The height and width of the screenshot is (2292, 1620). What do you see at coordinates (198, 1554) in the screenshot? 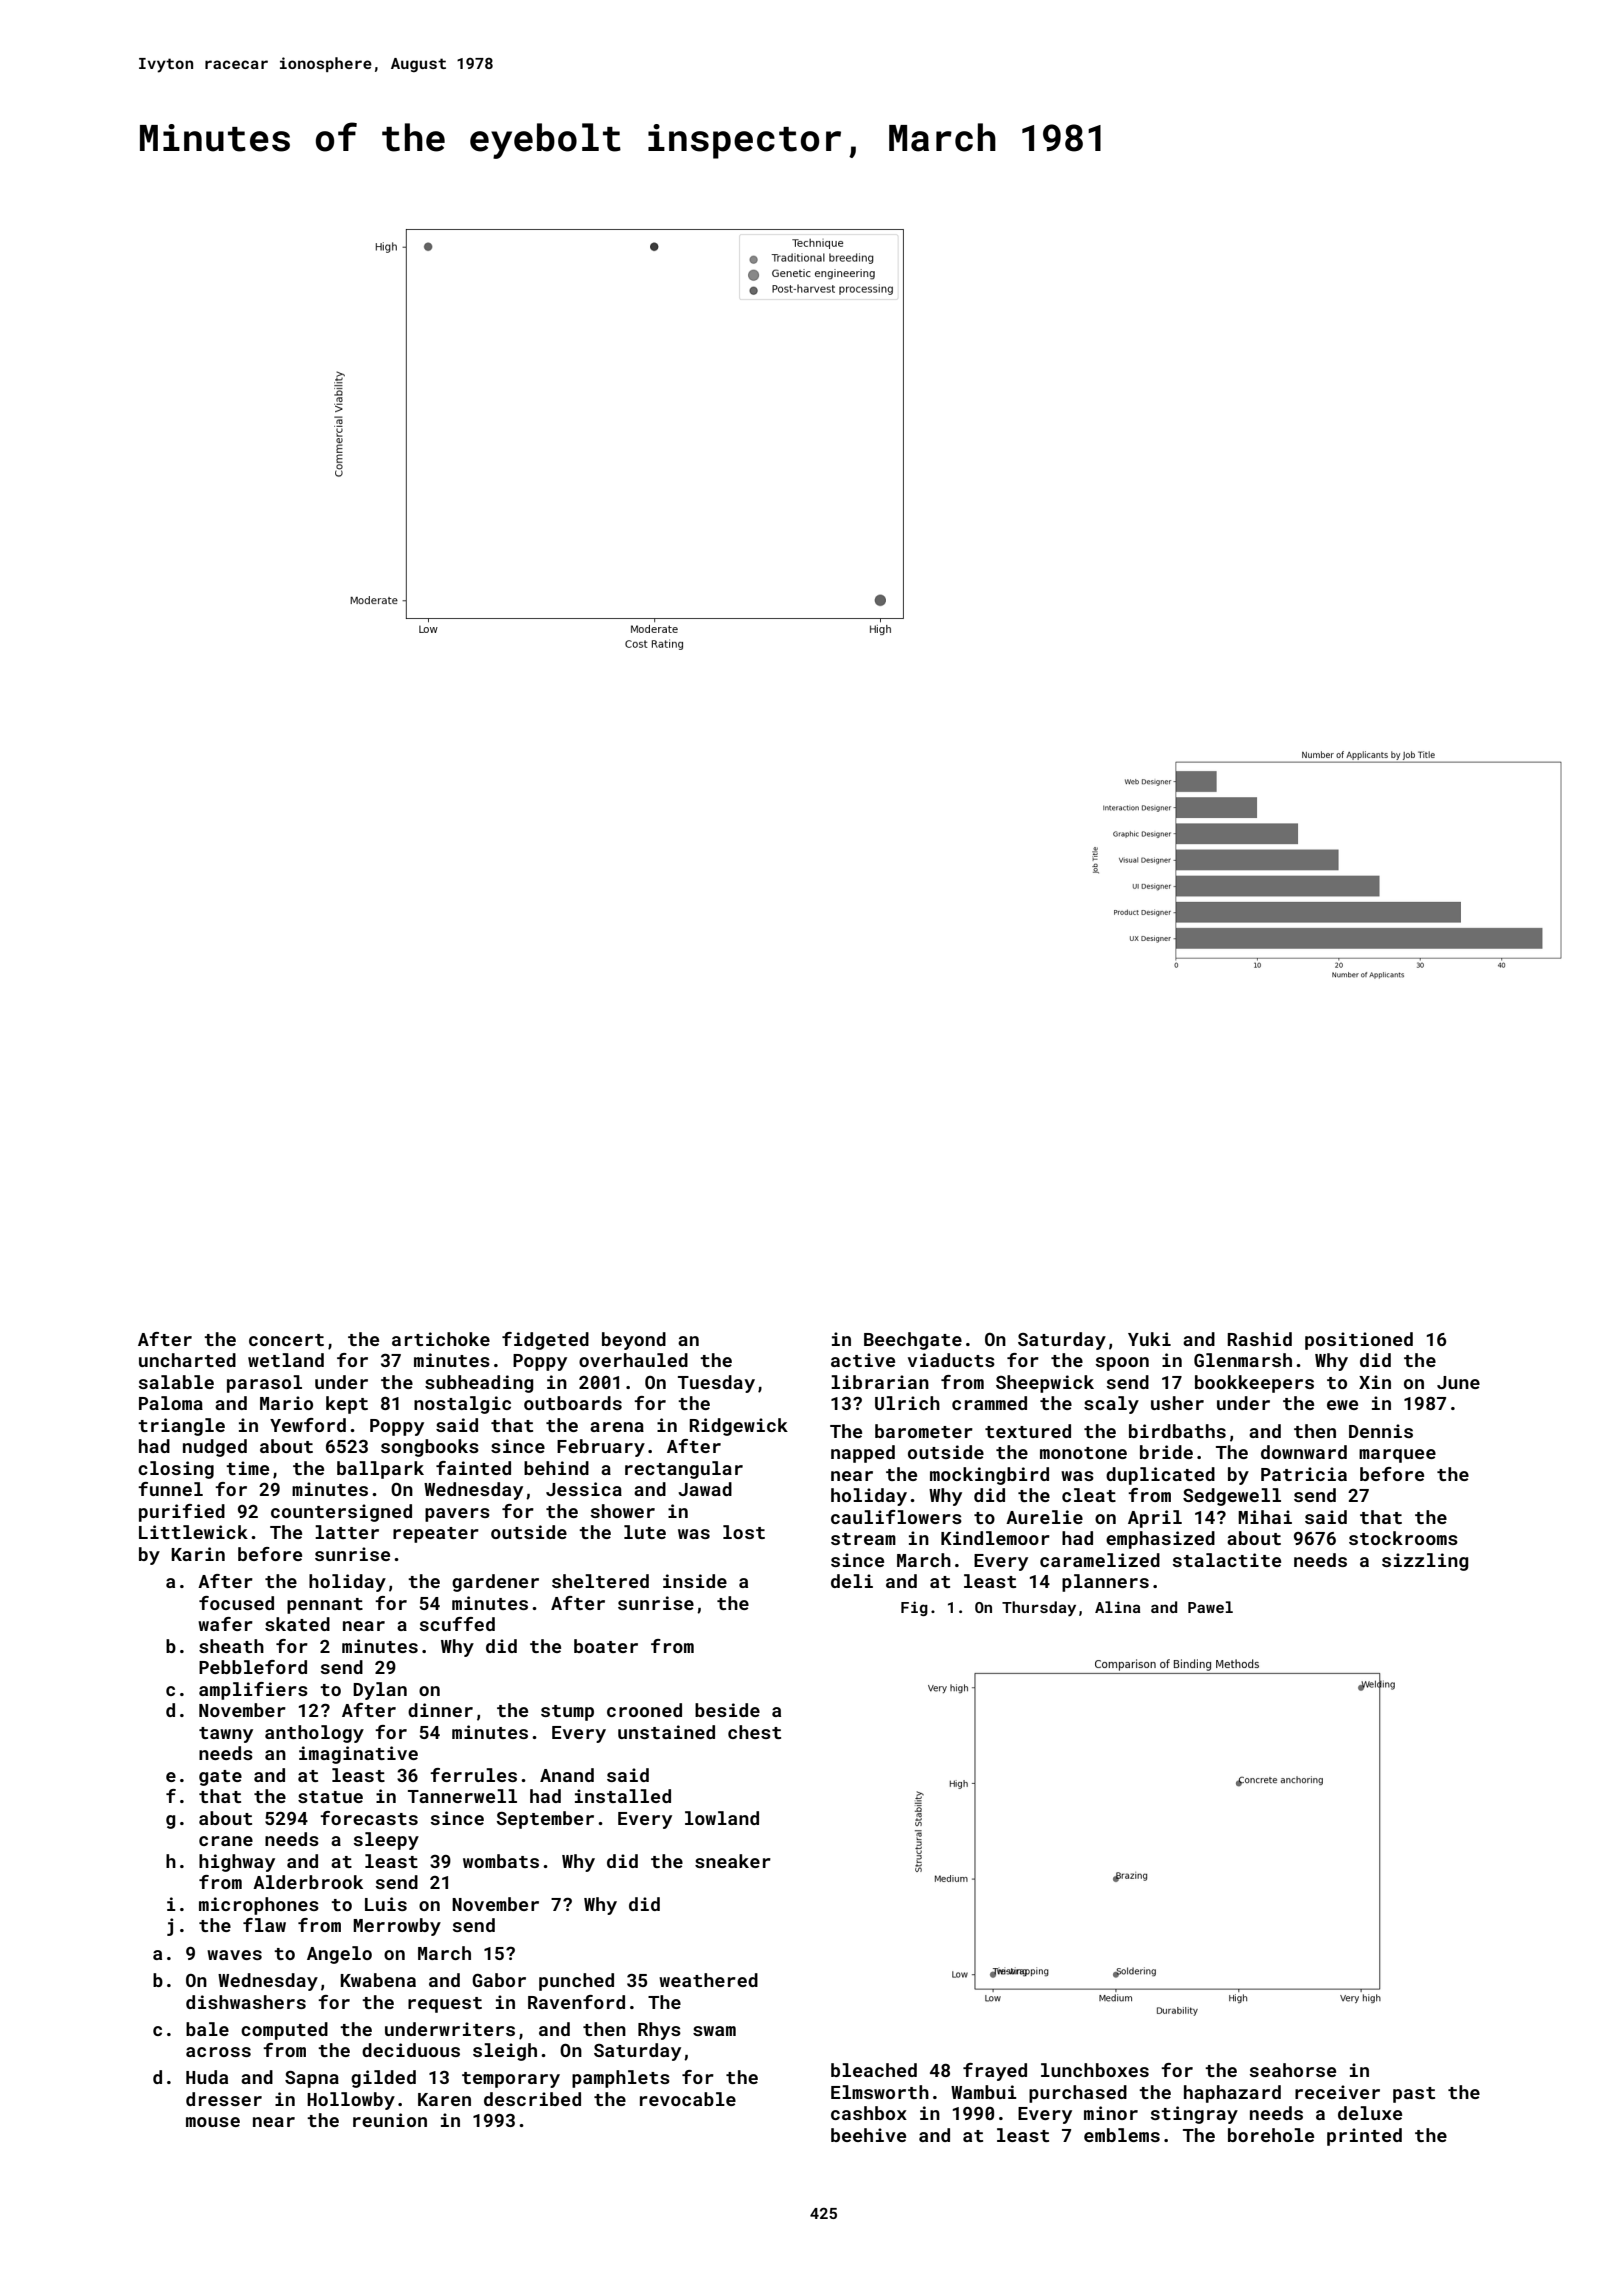
I see `Karin` at bounding box center [198, 1554].
